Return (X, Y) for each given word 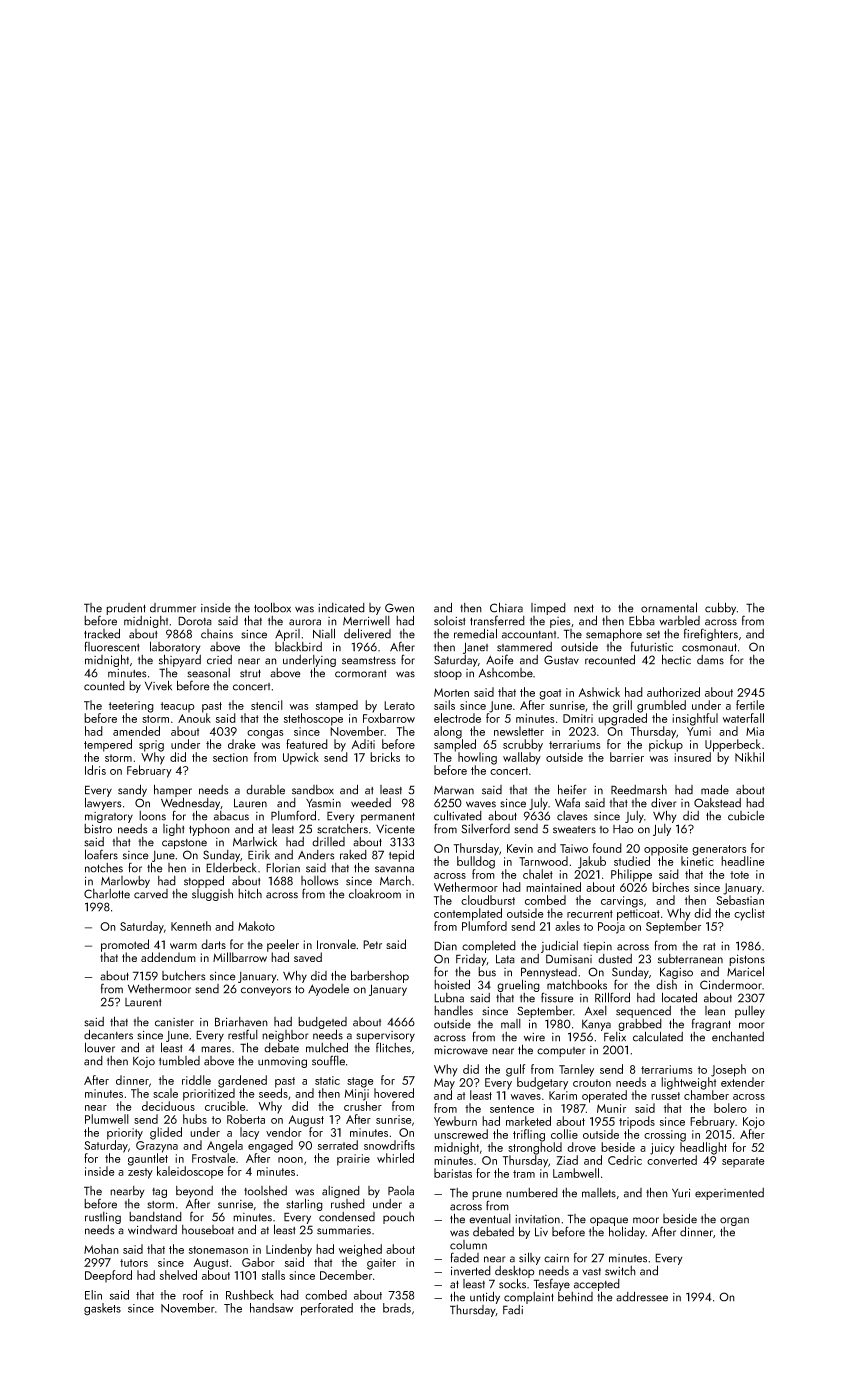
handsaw (271, 1308)
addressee (642, 1296)
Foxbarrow (389, 718)
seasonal (208, 673)
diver (664, 802)
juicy (662, 1149)
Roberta (246, 1119)
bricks (385, 757)
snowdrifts (389, 1145)
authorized (673, 692)
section (230, 757)
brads (397, 1308)
